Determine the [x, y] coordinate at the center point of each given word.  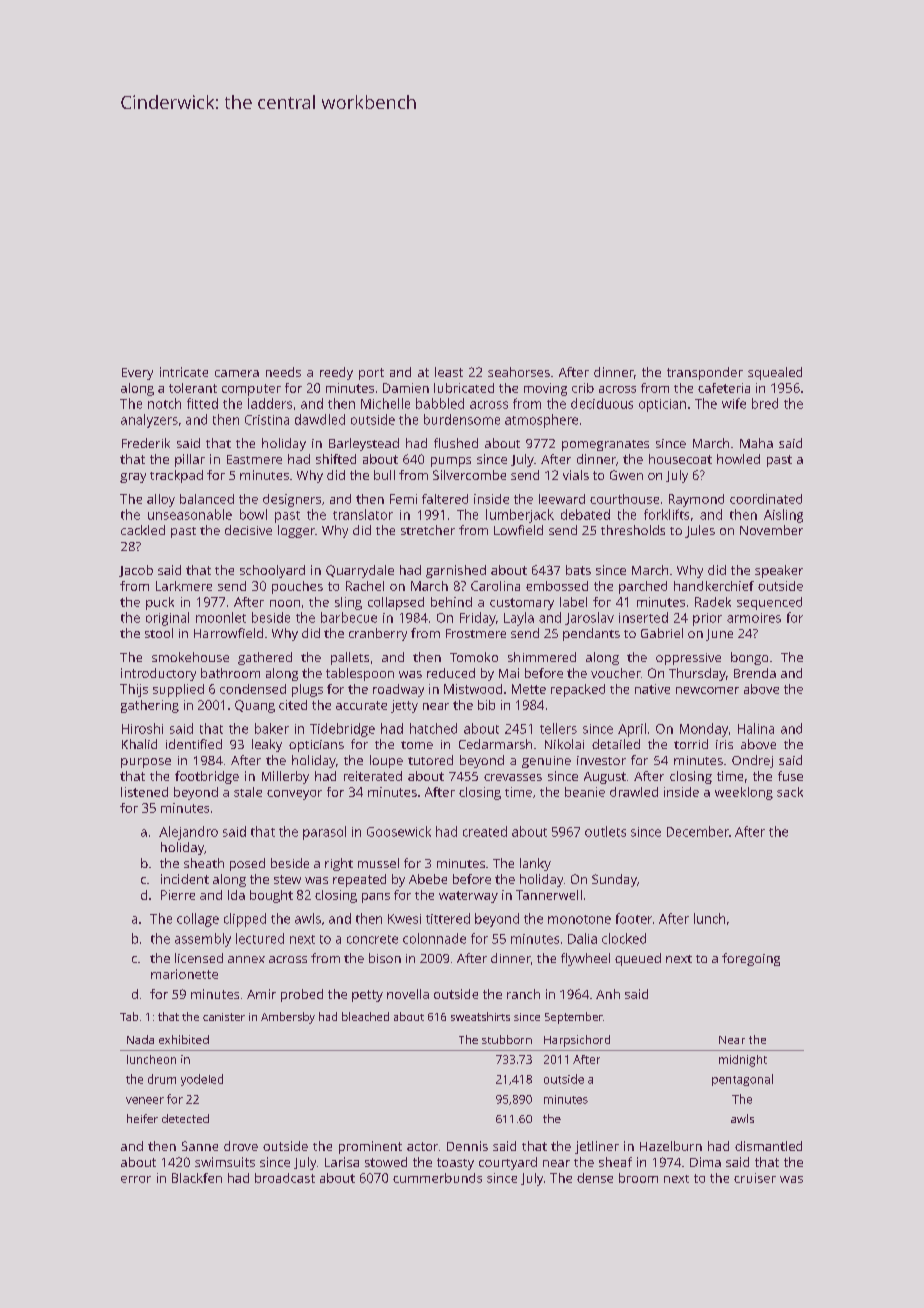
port [371, 374]
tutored [430, 760]
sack [790, 792]
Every [137, 374]
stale [248, 792]
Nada [140, 1039]
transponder [705, 373]
